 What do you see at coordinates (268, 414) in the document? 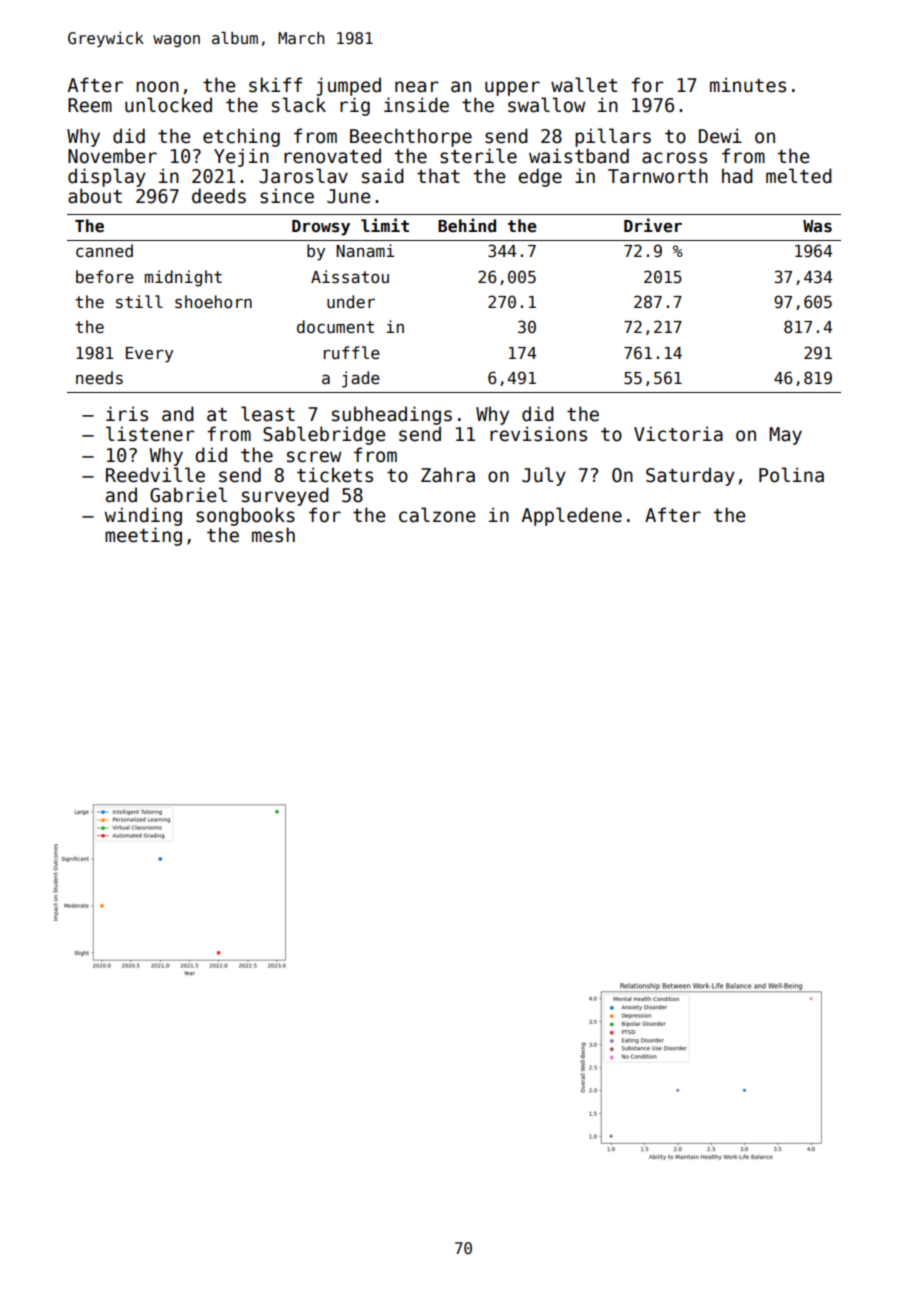
I see `least` at bounding box center [268, 414].
